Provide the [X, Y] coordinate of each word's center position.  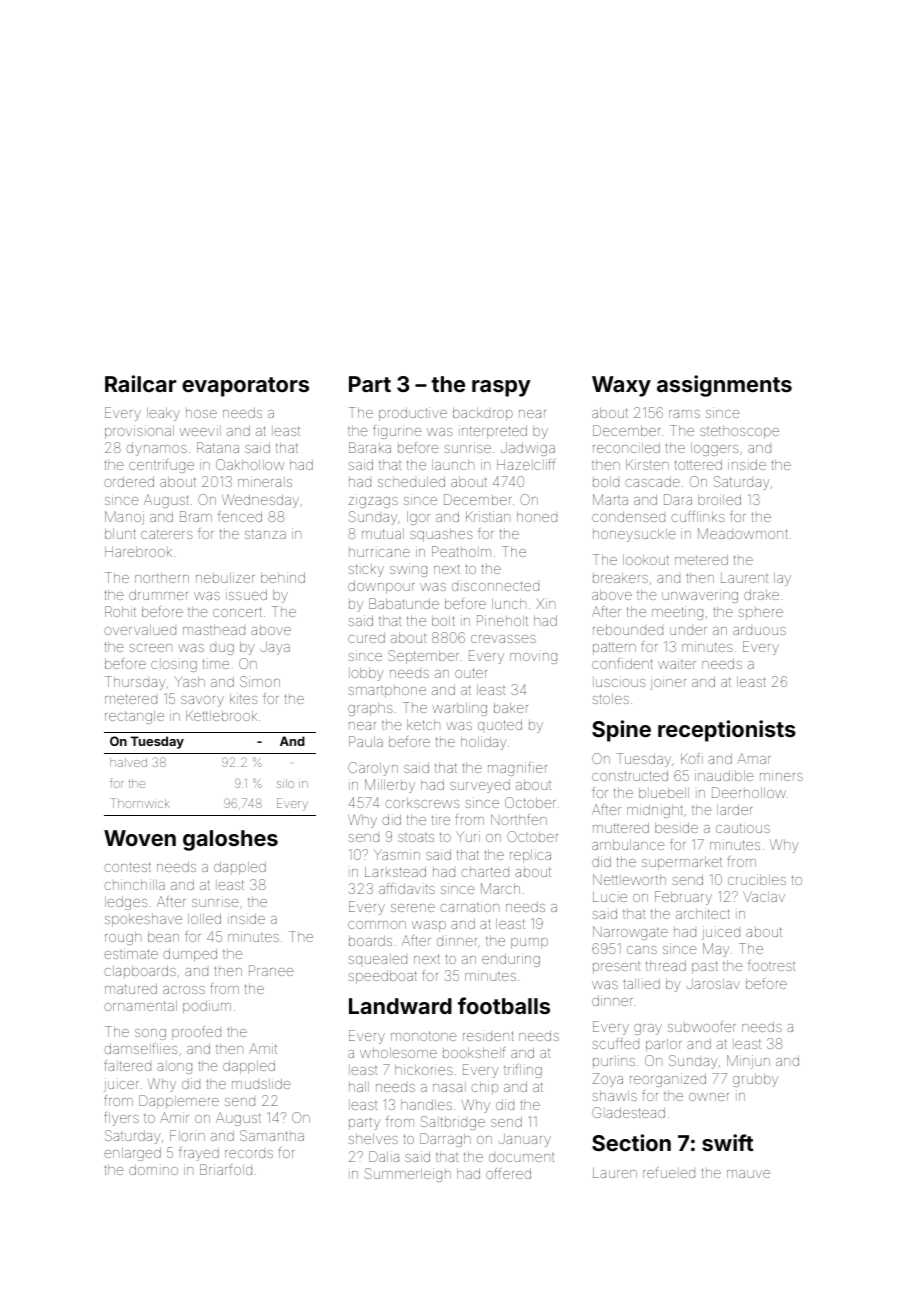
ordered [129, 481]
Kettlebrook [221, 715]
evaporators [245, 387]
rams [684, 414]
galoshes [230, 840]
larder [734, 809]
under [688, 631]
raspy [501, 388]
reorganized [668, 1080]
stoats [416, 837]
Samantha [272, 1135]
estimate [131, 953]
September [423, 657]
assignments [724, 386]
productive [413, 414]
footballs [504, 1005]
